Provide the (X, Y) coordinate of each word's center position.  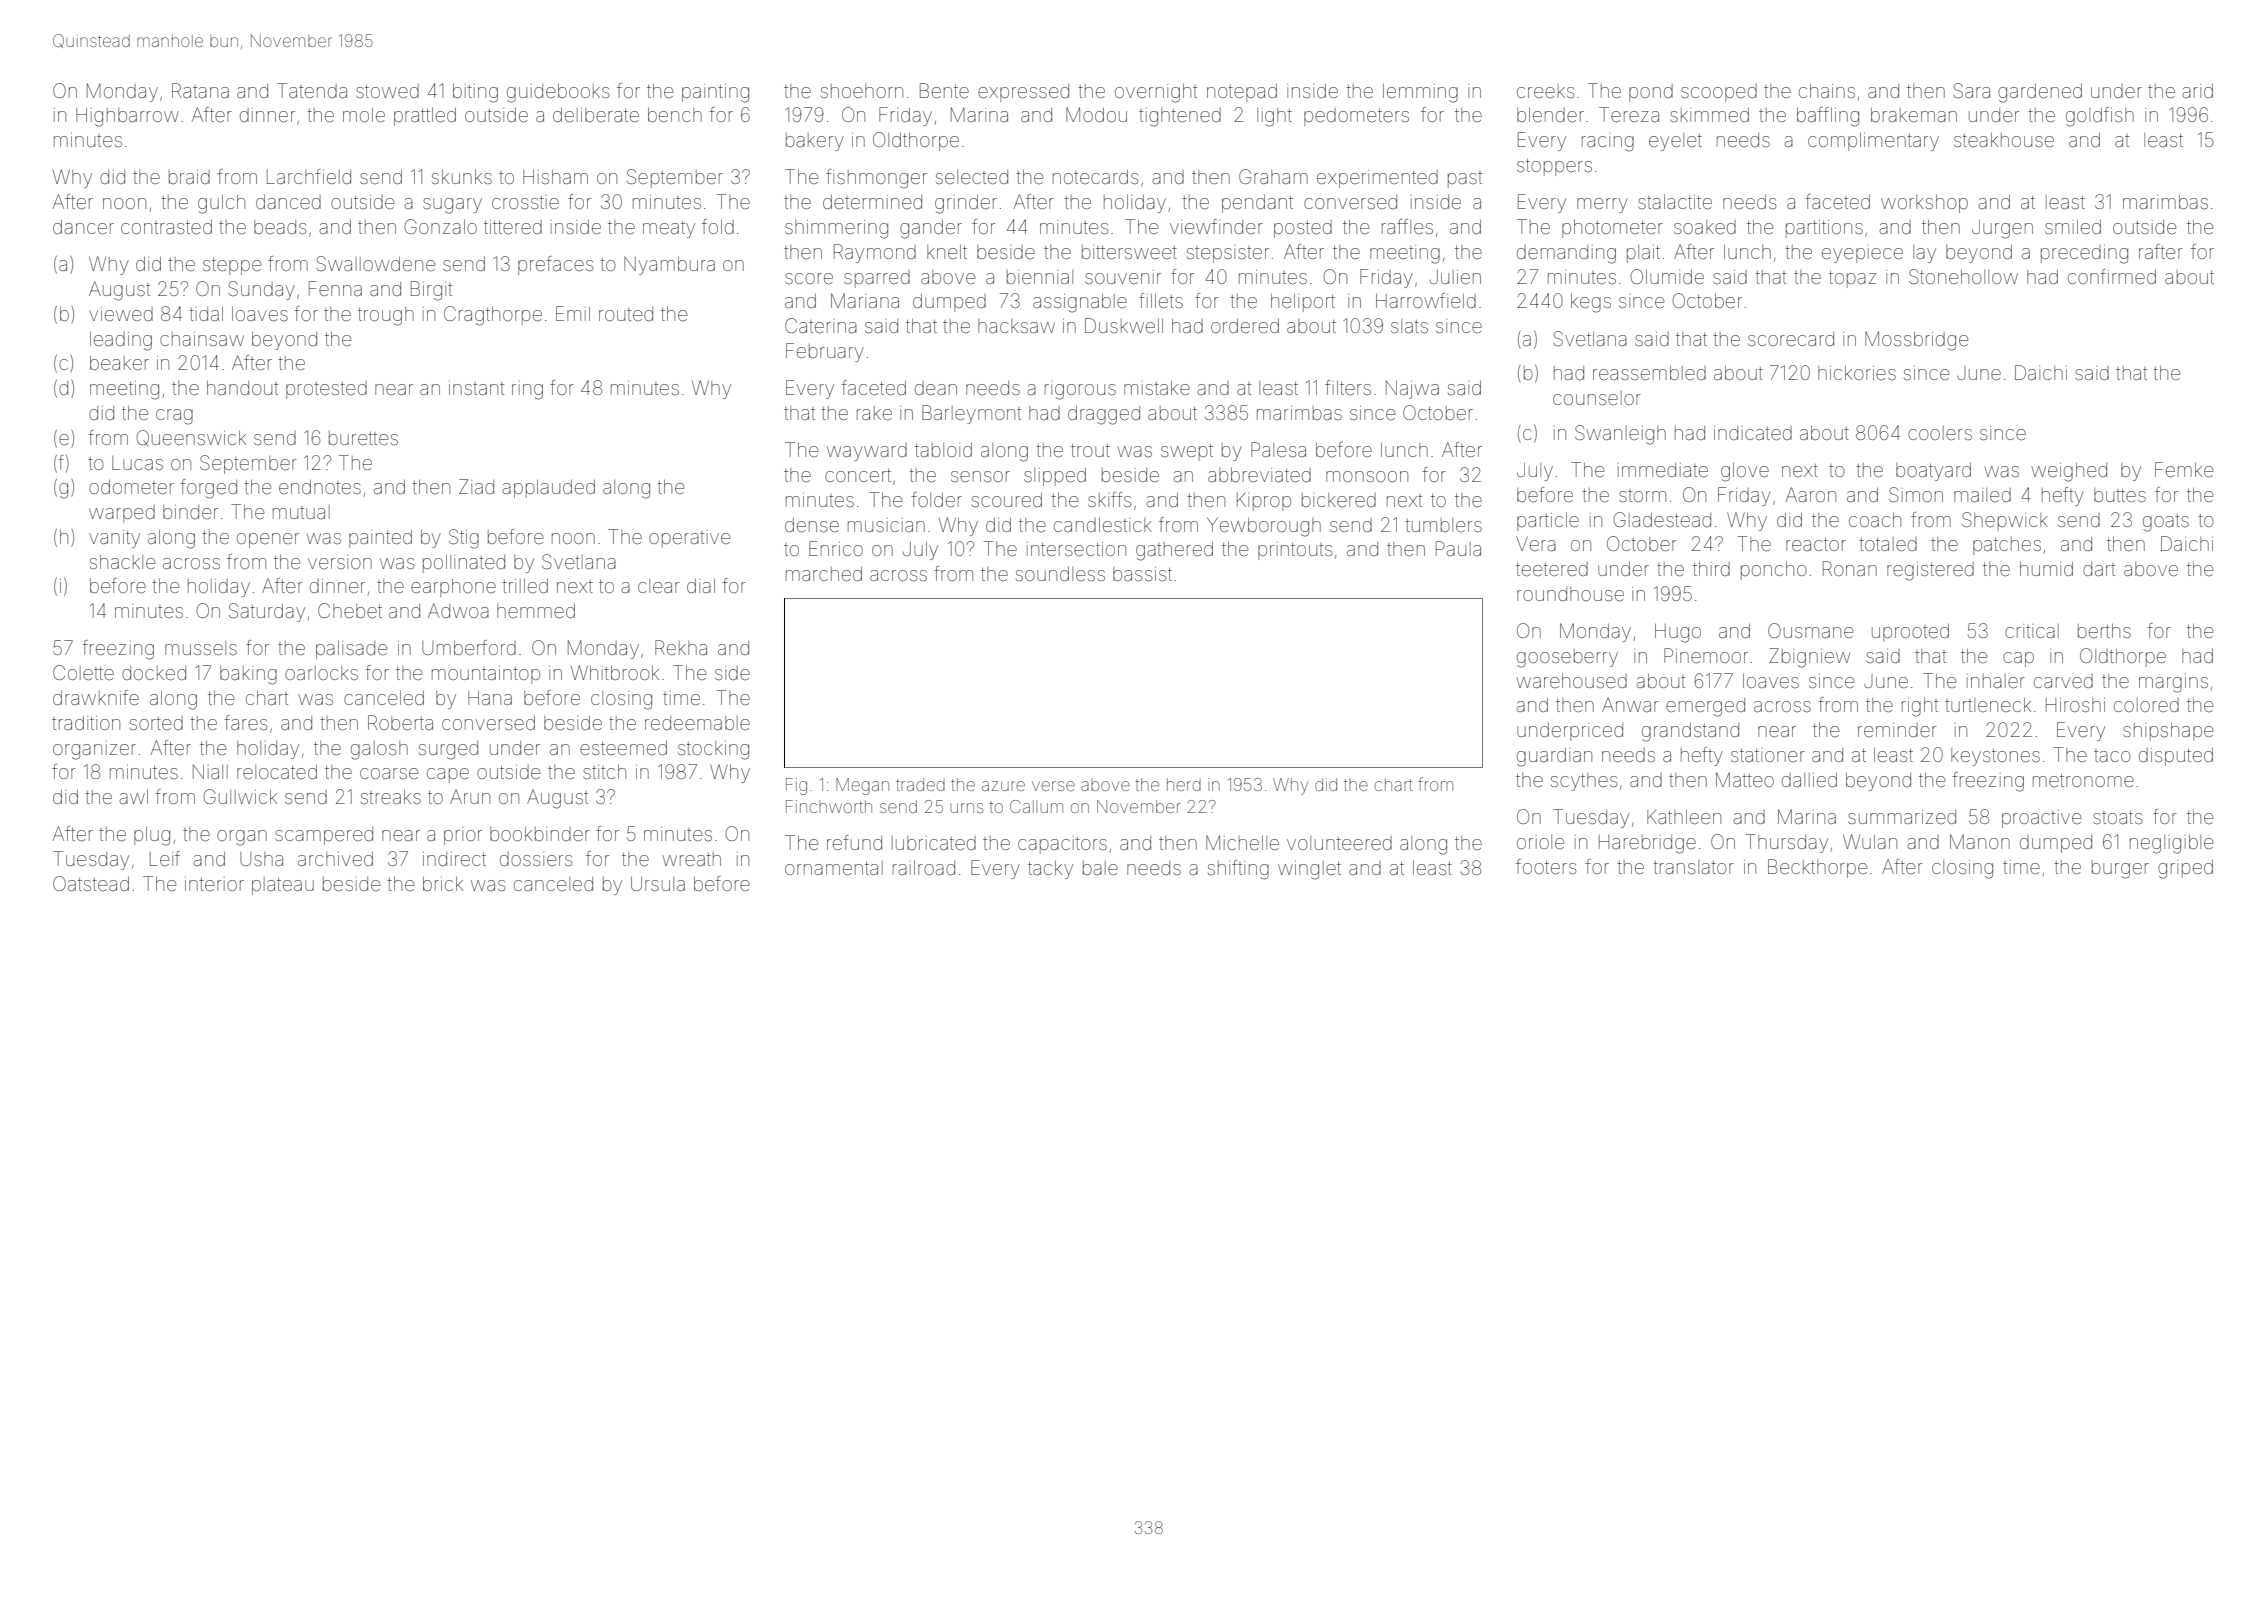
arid (2197, 91)
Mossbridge (1916, 341)
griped (2185, 869)
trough (386, 316)
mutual (301, 512)
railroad (924, 868)
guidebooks (558, 93)
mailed (1982, 495)
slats (1409, 326)
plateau (283, 886)
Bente (944, 90)
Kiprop (1264, 501)
